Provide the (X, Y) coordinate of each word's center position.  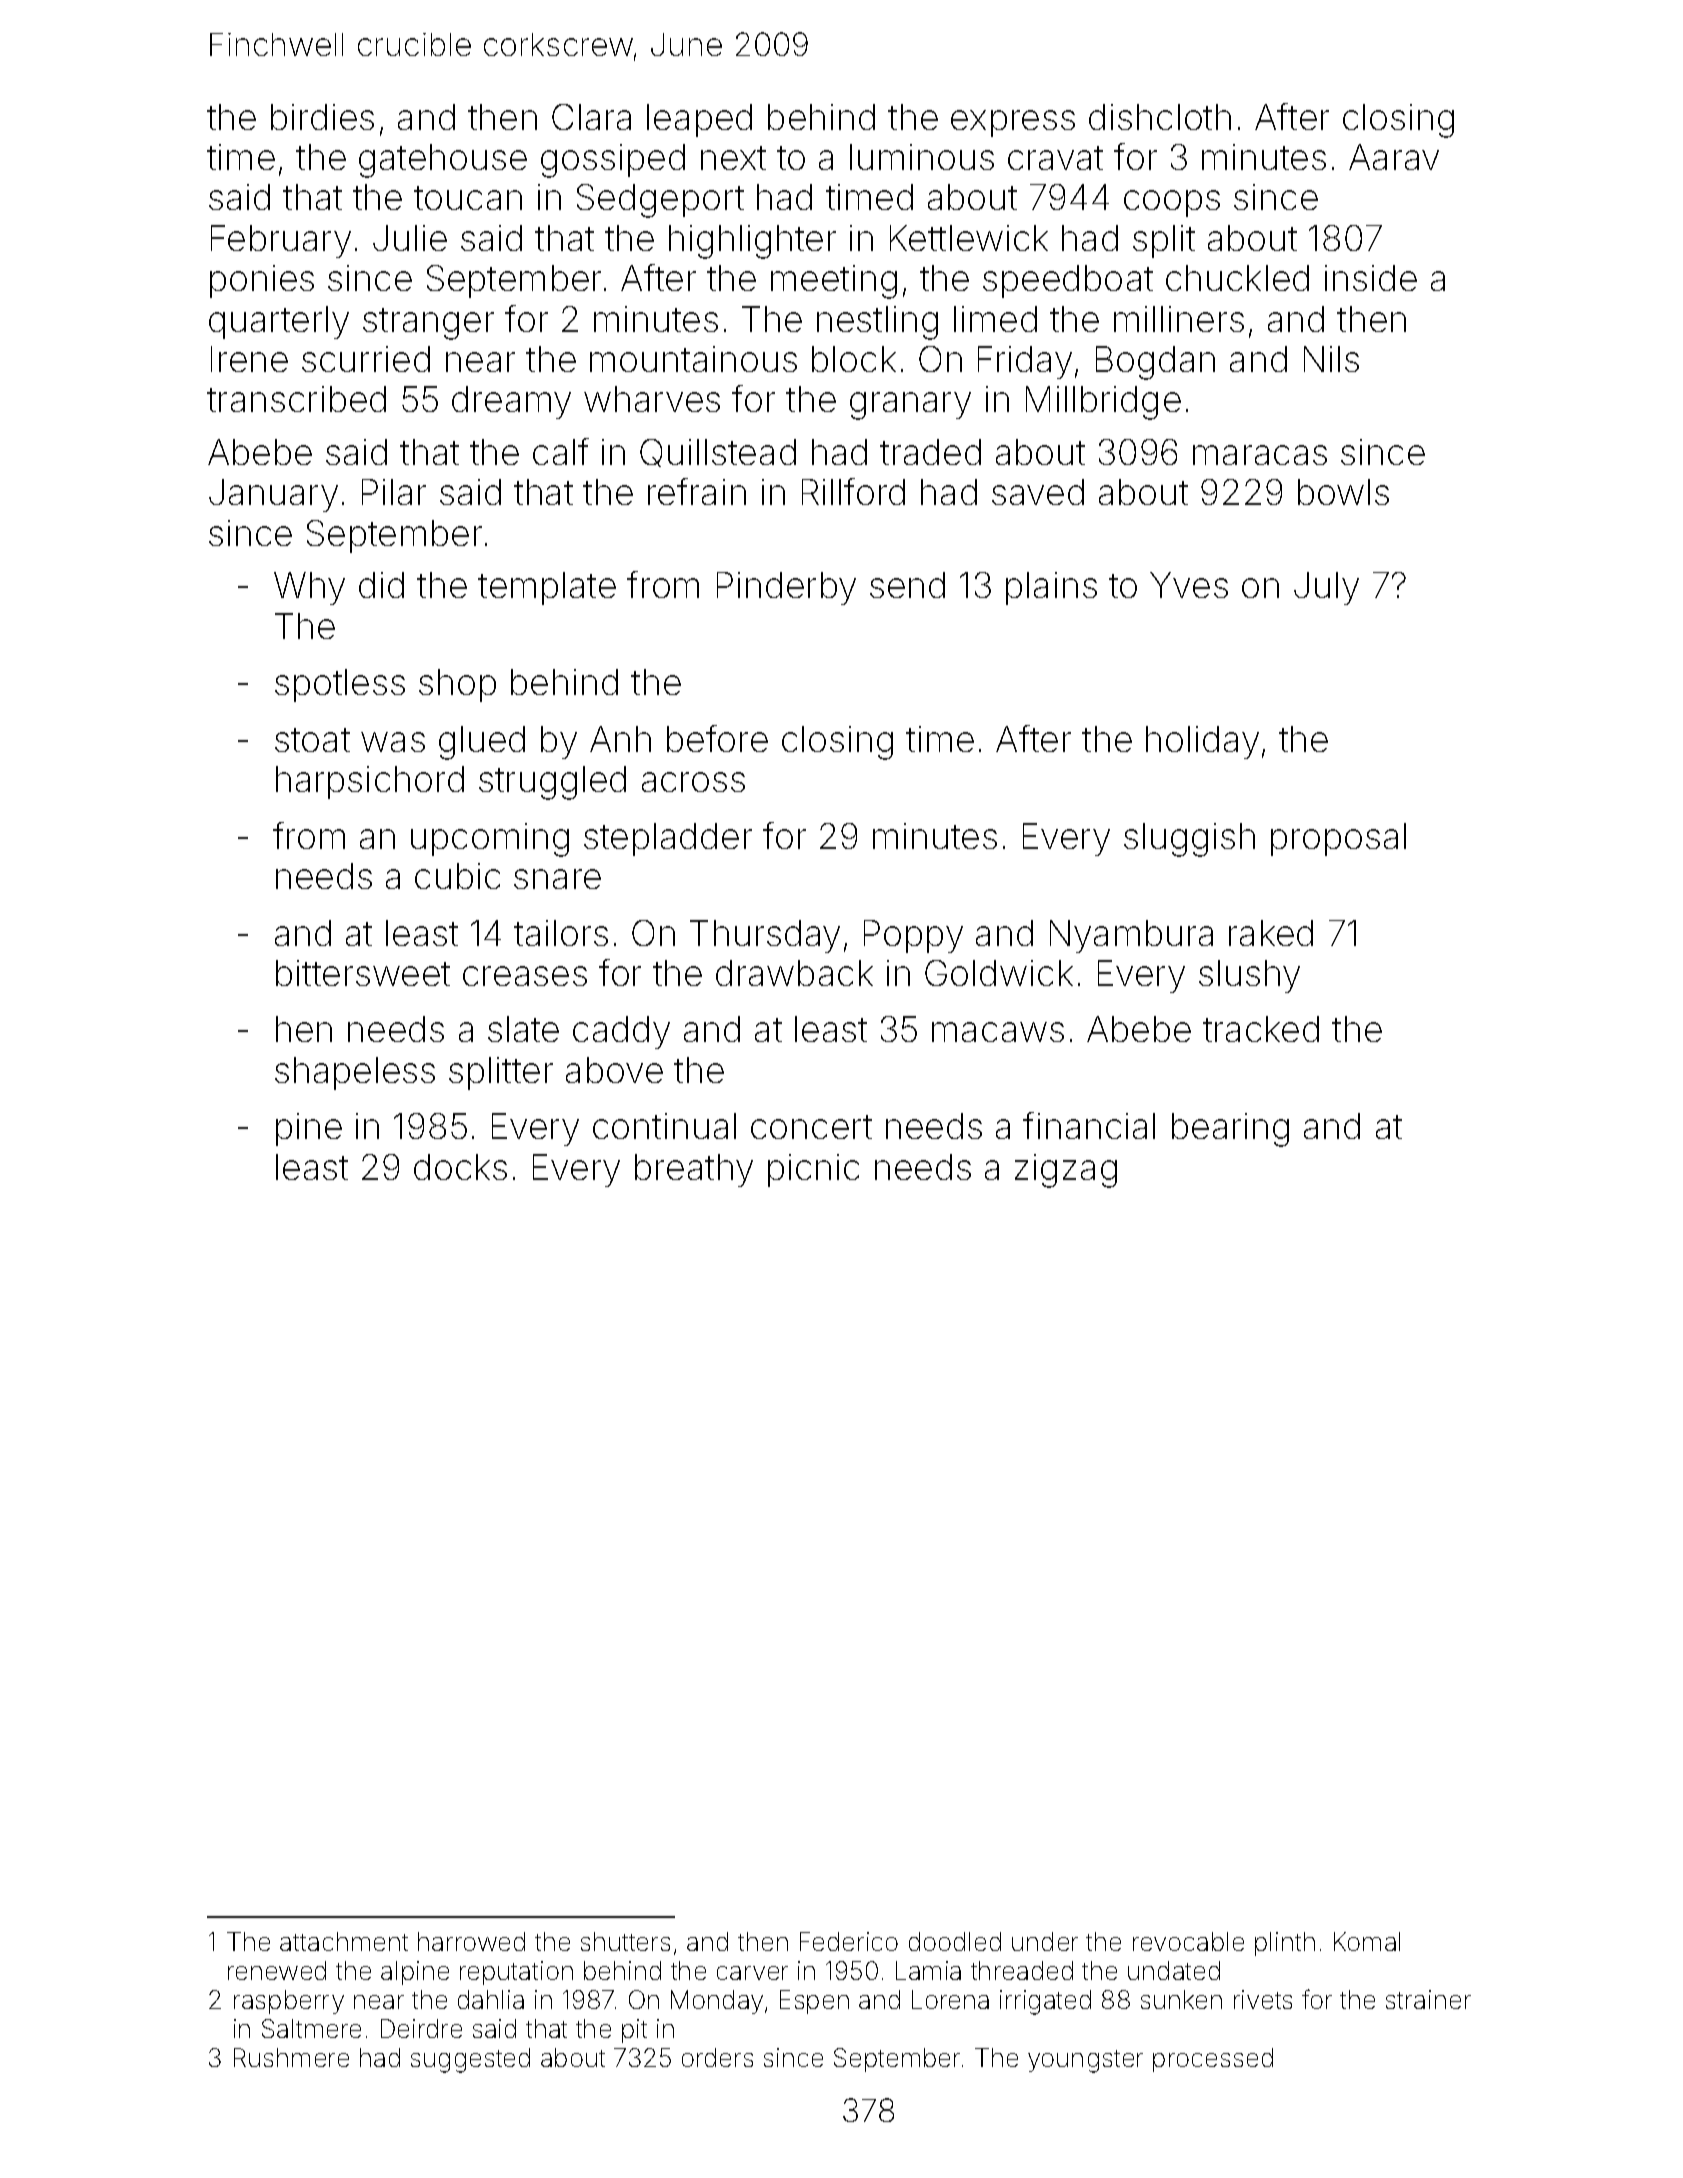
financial (1089, 1125)
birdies (322, 117)
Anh (620, 739)
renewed (277, 1970)
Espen (814, 2002)
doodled (955, 1941)
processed (1213, 2060)
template (547, 588)
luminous (922, 157)
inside (1371, 278)
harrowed (471, 1941)
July (1326, 588)
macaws (998, 1032)
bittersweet (363, 973)
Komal (1367, 1941)
